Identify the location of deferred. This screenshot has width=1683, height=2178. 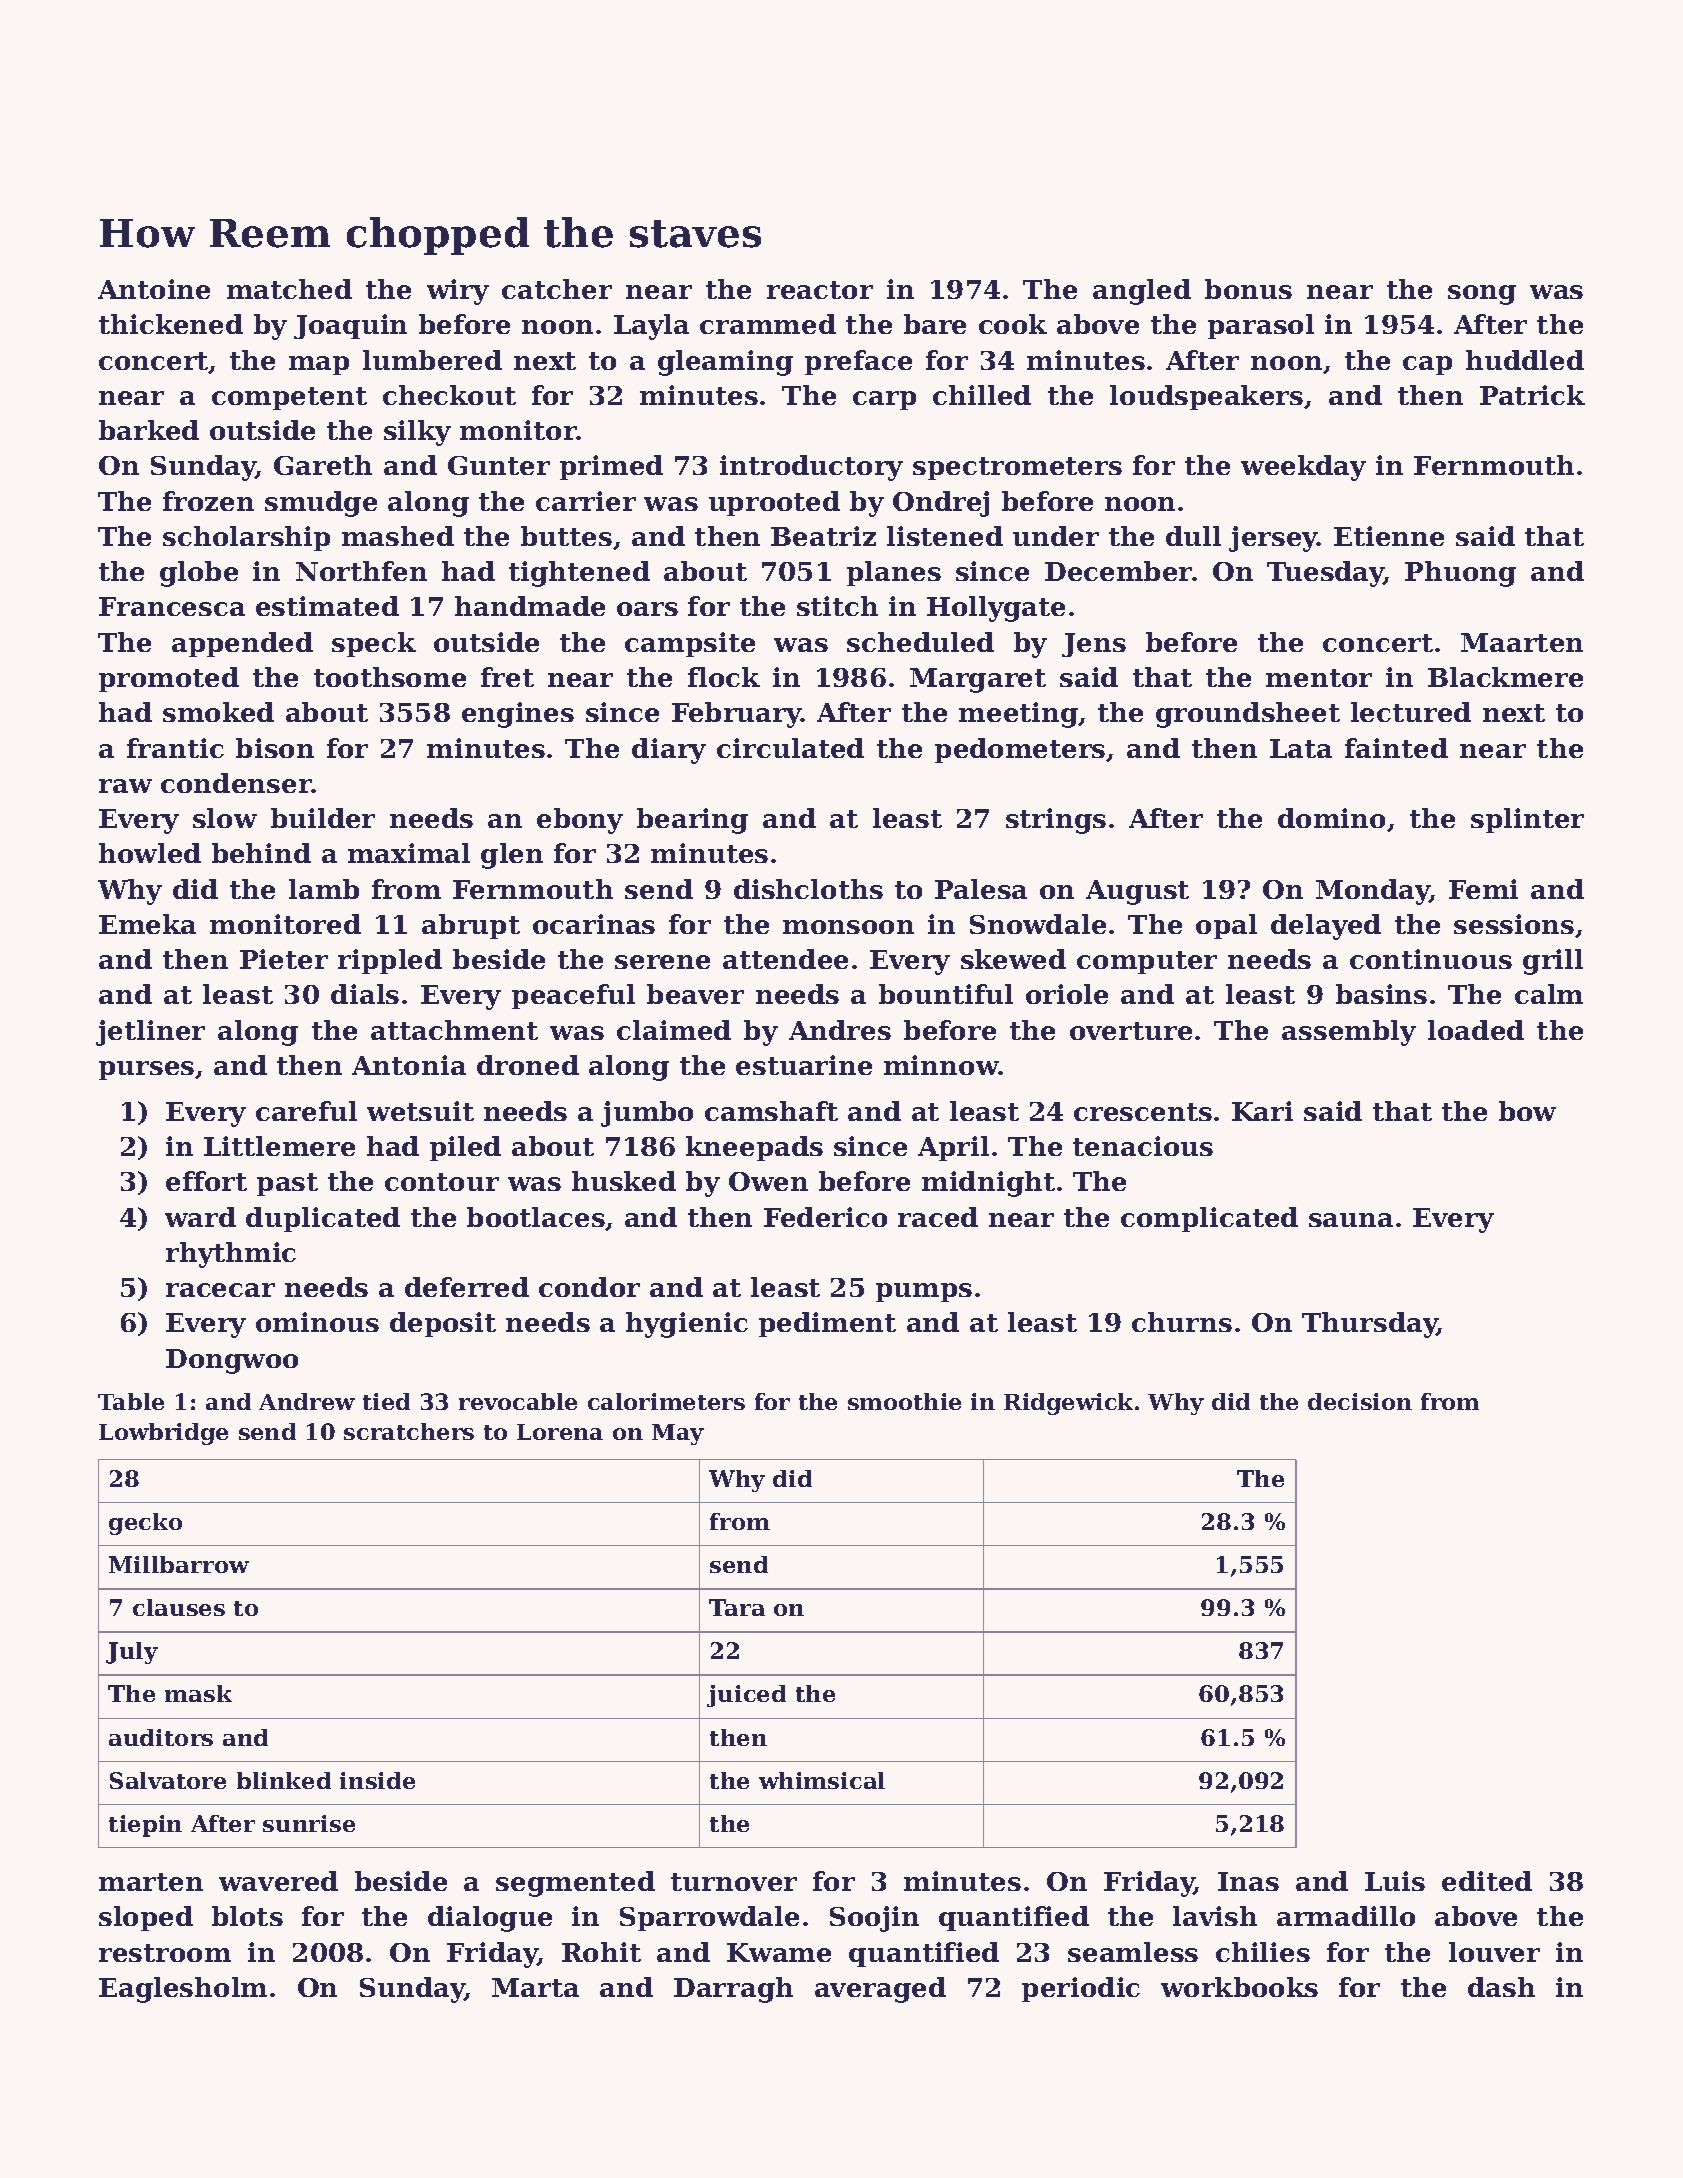
(467, 1287).
